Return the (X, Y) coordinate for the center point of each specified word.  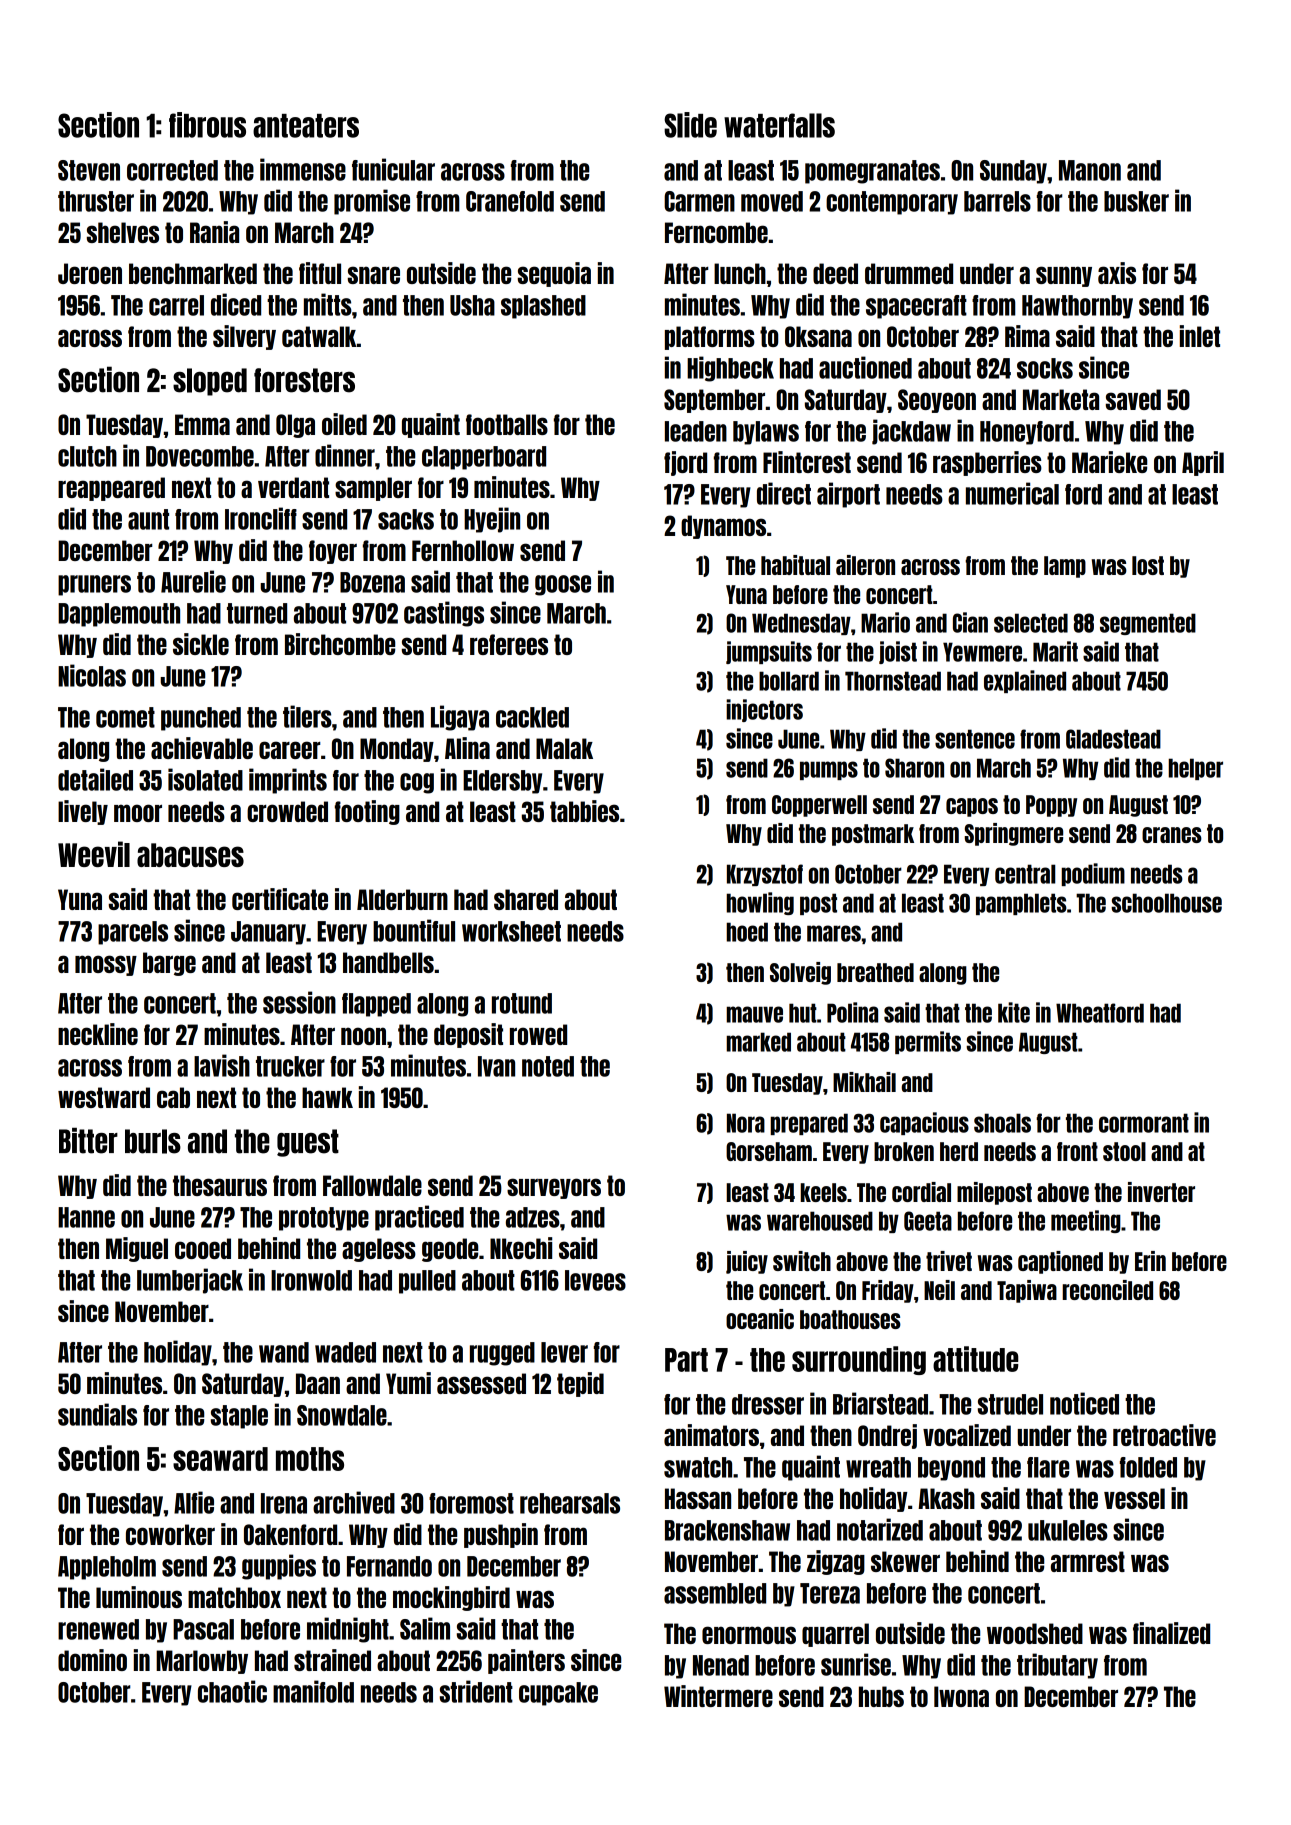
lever (564, 1352)
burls (153, 1141)
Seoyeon (937, 401)
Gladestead (1113, 739)
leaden (696, 431)
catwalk (319, 336)
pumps (829, 770)
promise (372, 202)
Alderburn (402, 899)
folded (1148, 1467)
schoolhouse (1166, 903)
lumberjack (190, 1281)
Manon (1090, 170)
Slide (690, 125)
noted (548, 1066)
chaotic (232, 1691)
